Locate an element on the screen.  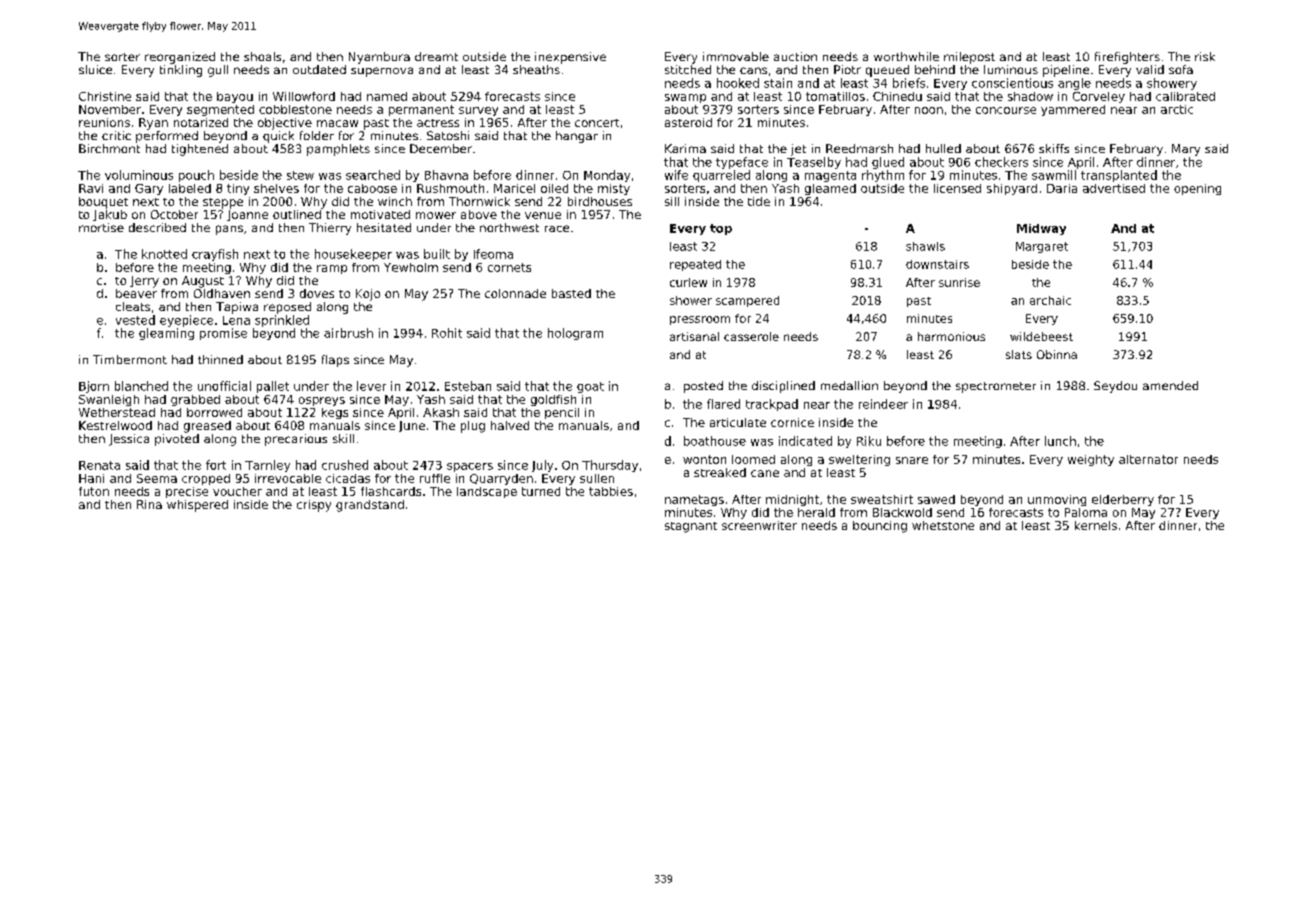
promise is located at coordinates (223, 334).
